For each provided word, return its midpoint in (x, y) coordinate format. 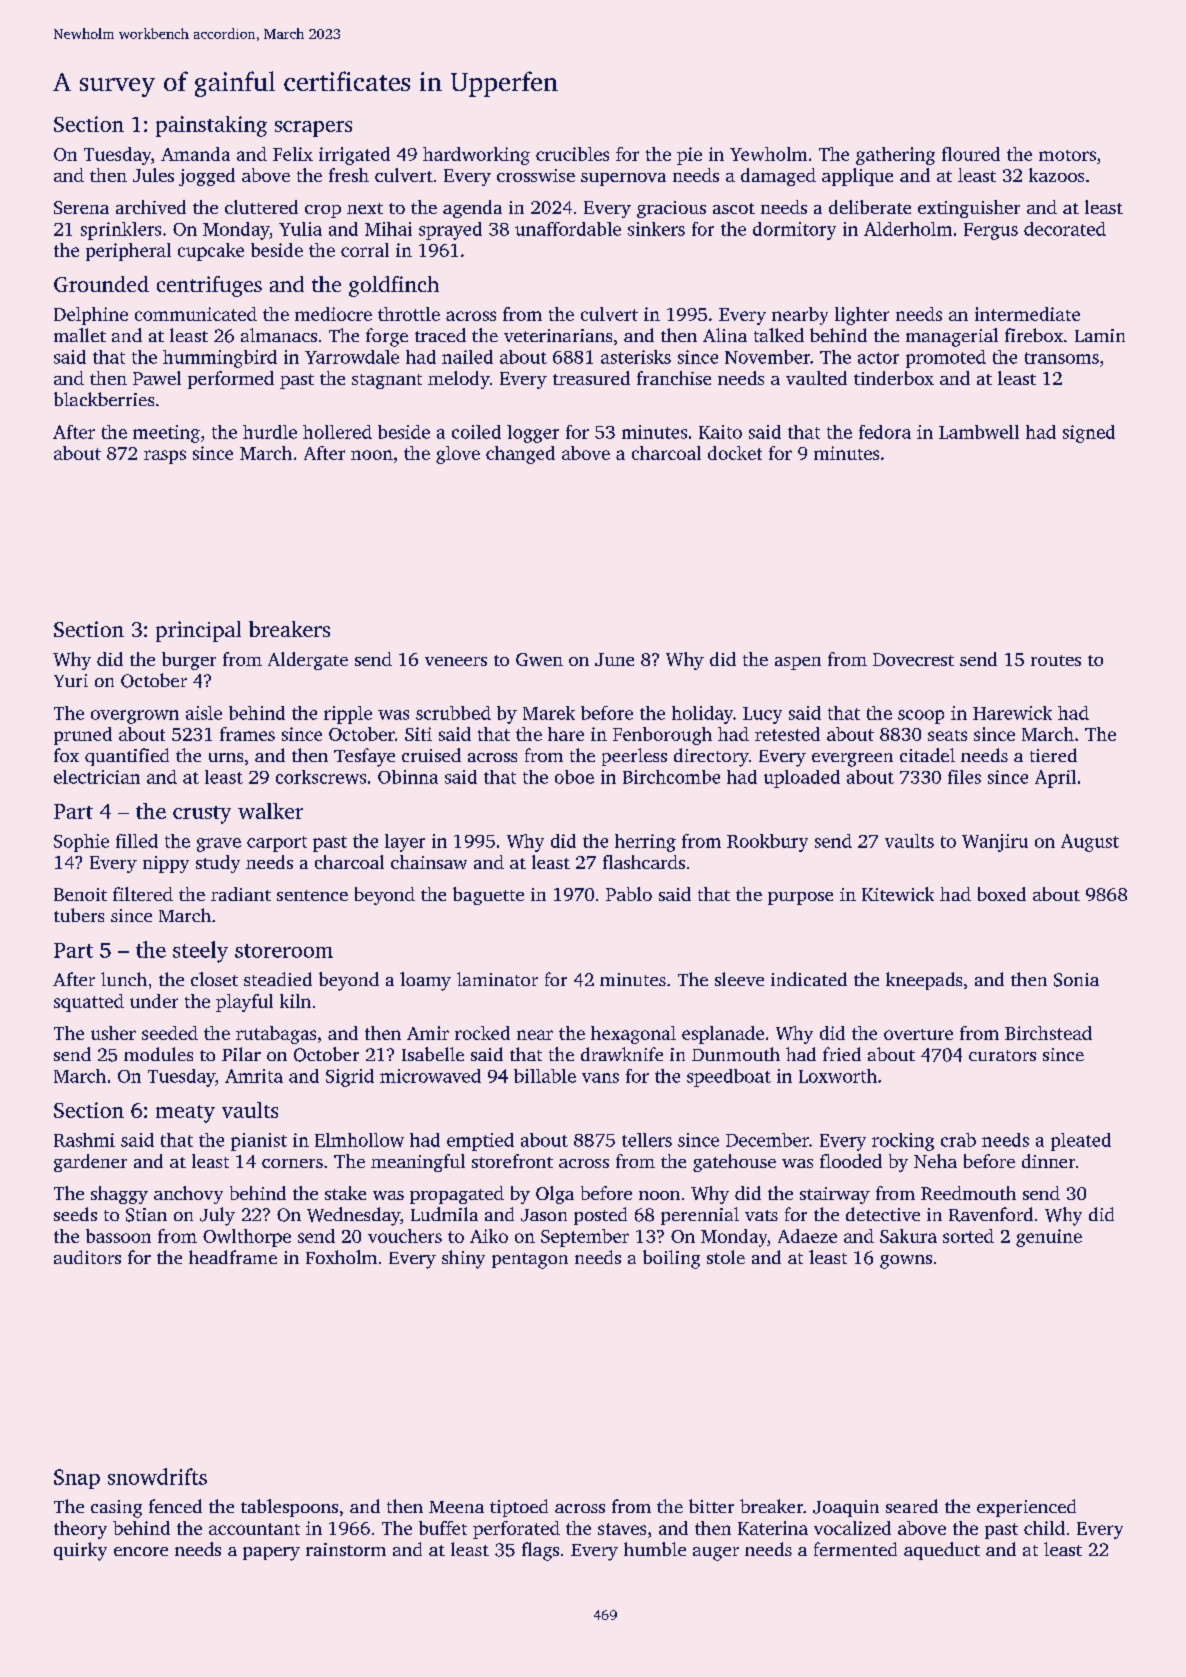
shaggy (119, 1195)
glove (458, 455)
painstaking (211, 126)
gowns (906, 1262)
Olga (555, 1195)
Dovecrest (913, 659)
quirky (80, 1551)
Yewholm (768, 154)
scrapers (313, 129)
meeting (166, 434)
